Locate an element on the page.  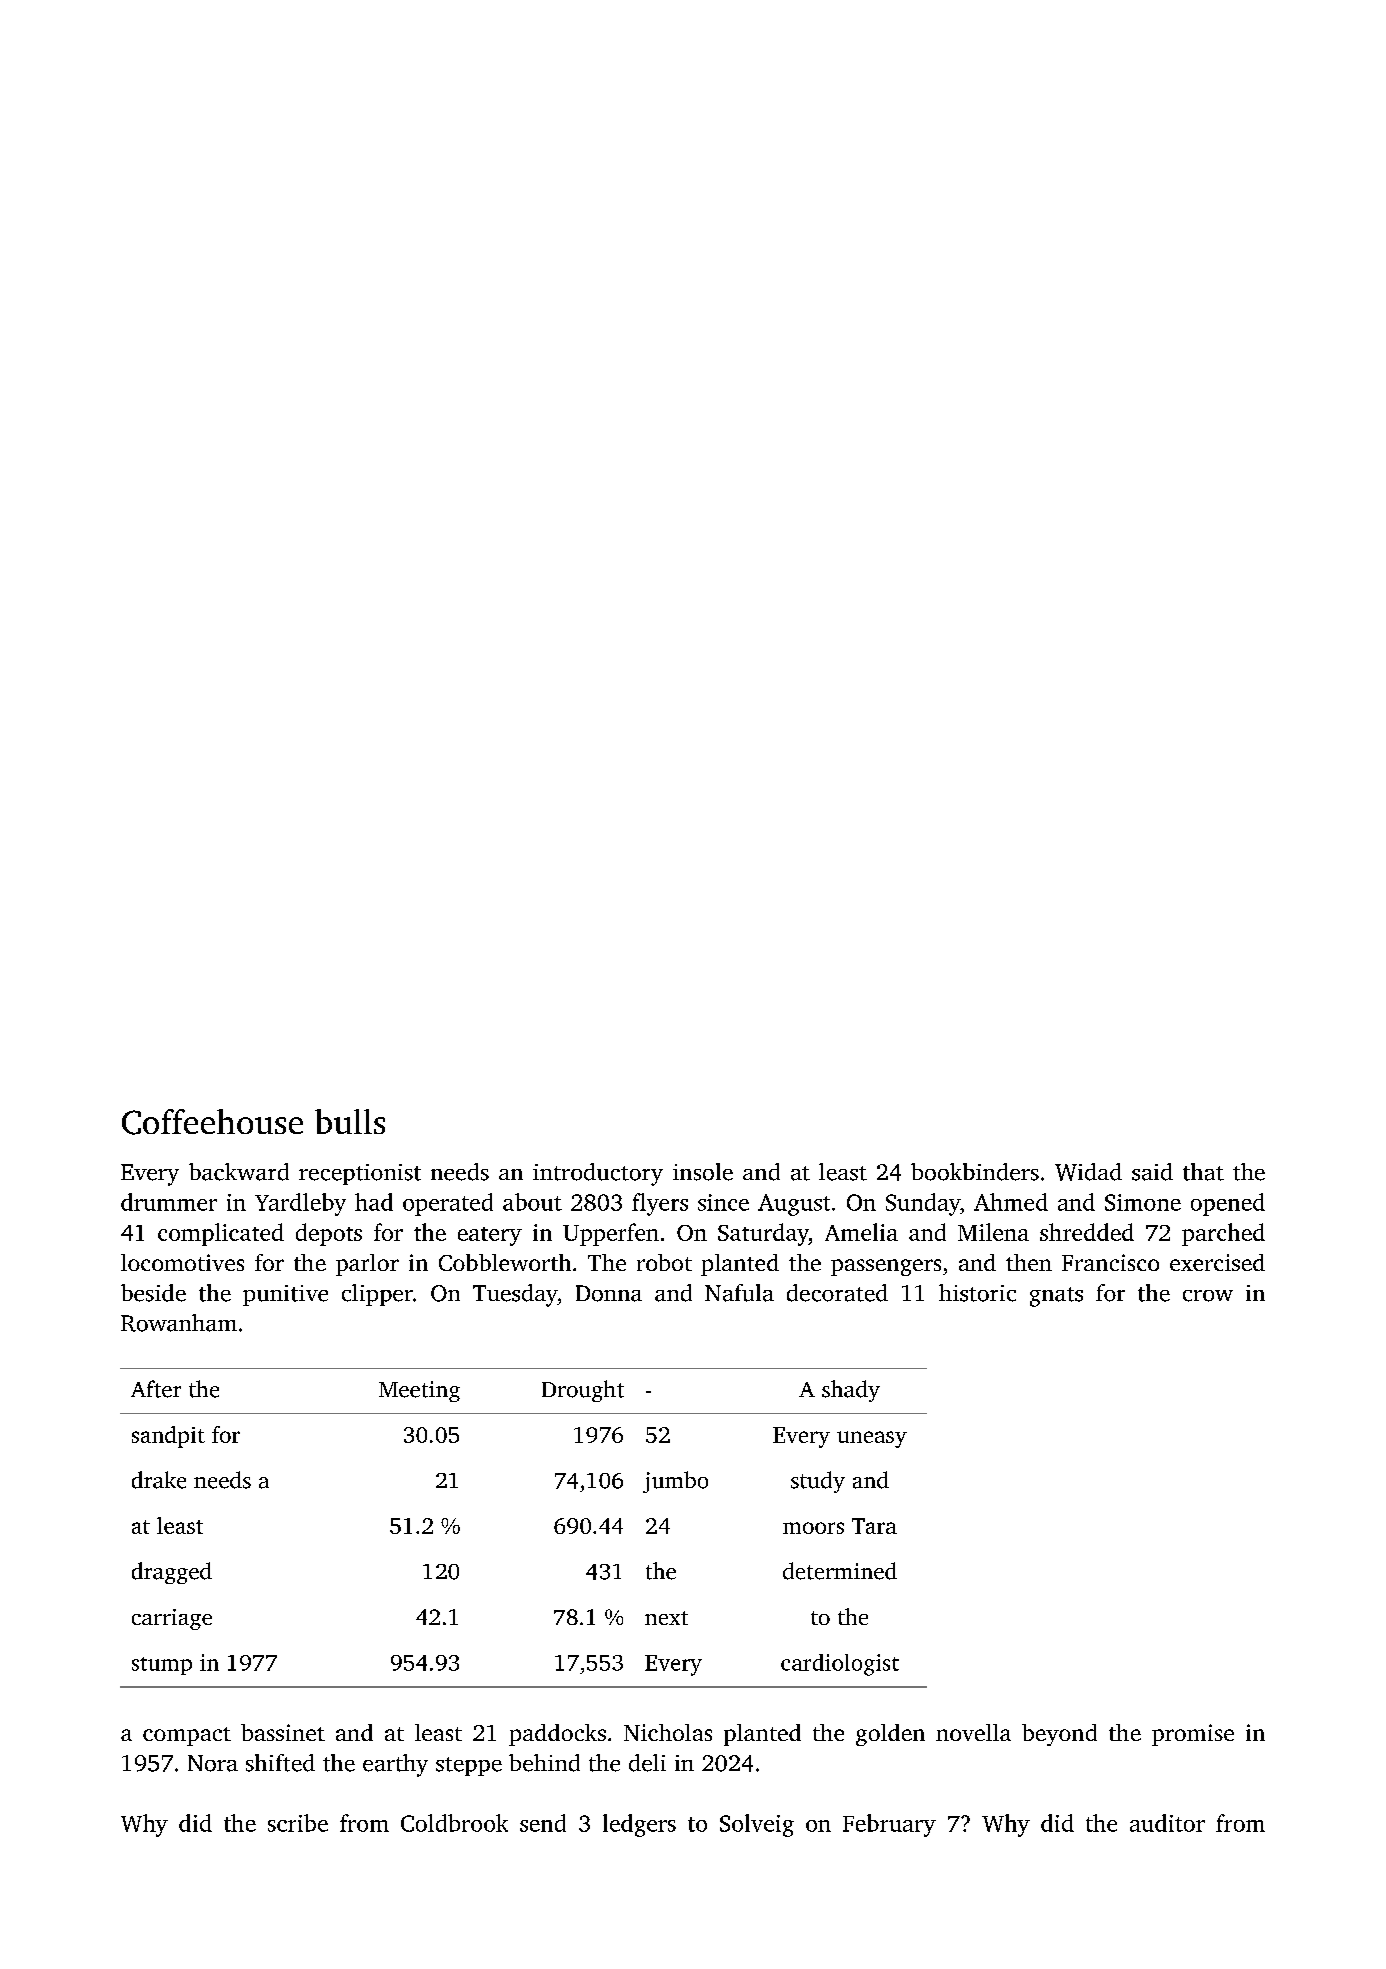
depots is located at coordinates (329, 1234).
